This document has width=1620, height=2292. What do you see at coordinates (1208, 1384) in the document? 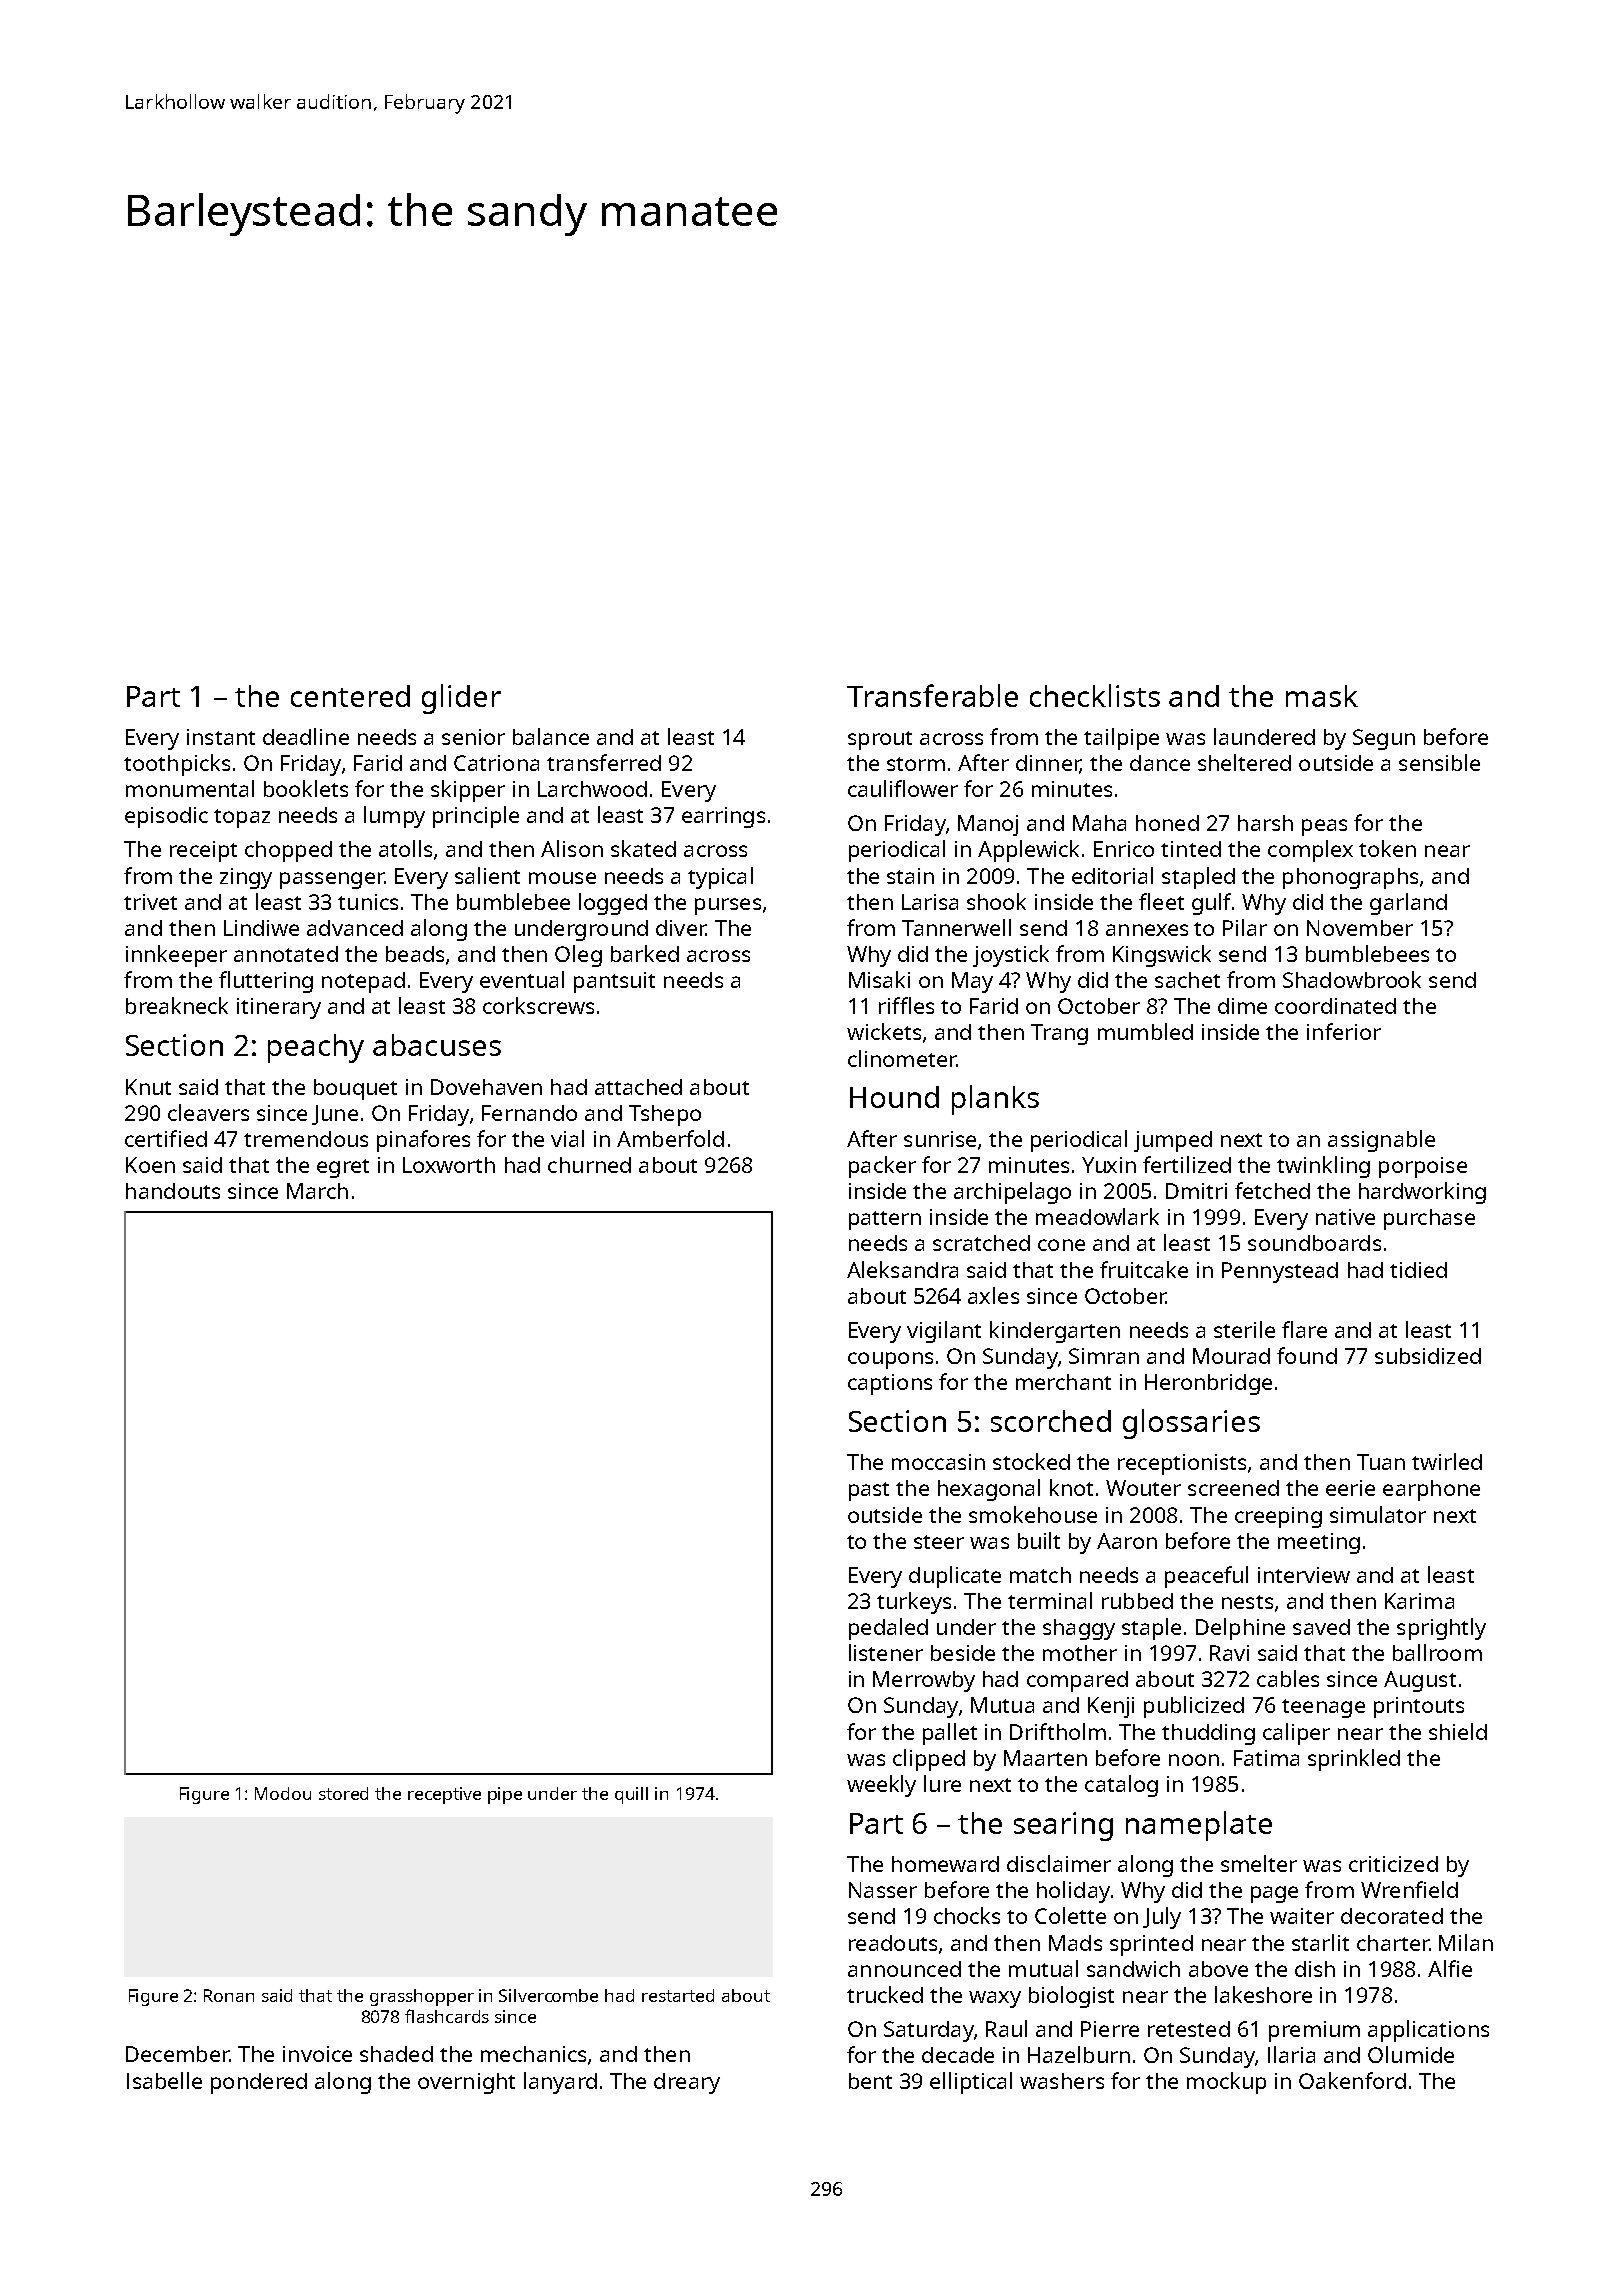
I see `Heronbridge` at bounding box center [1208, 1384].
